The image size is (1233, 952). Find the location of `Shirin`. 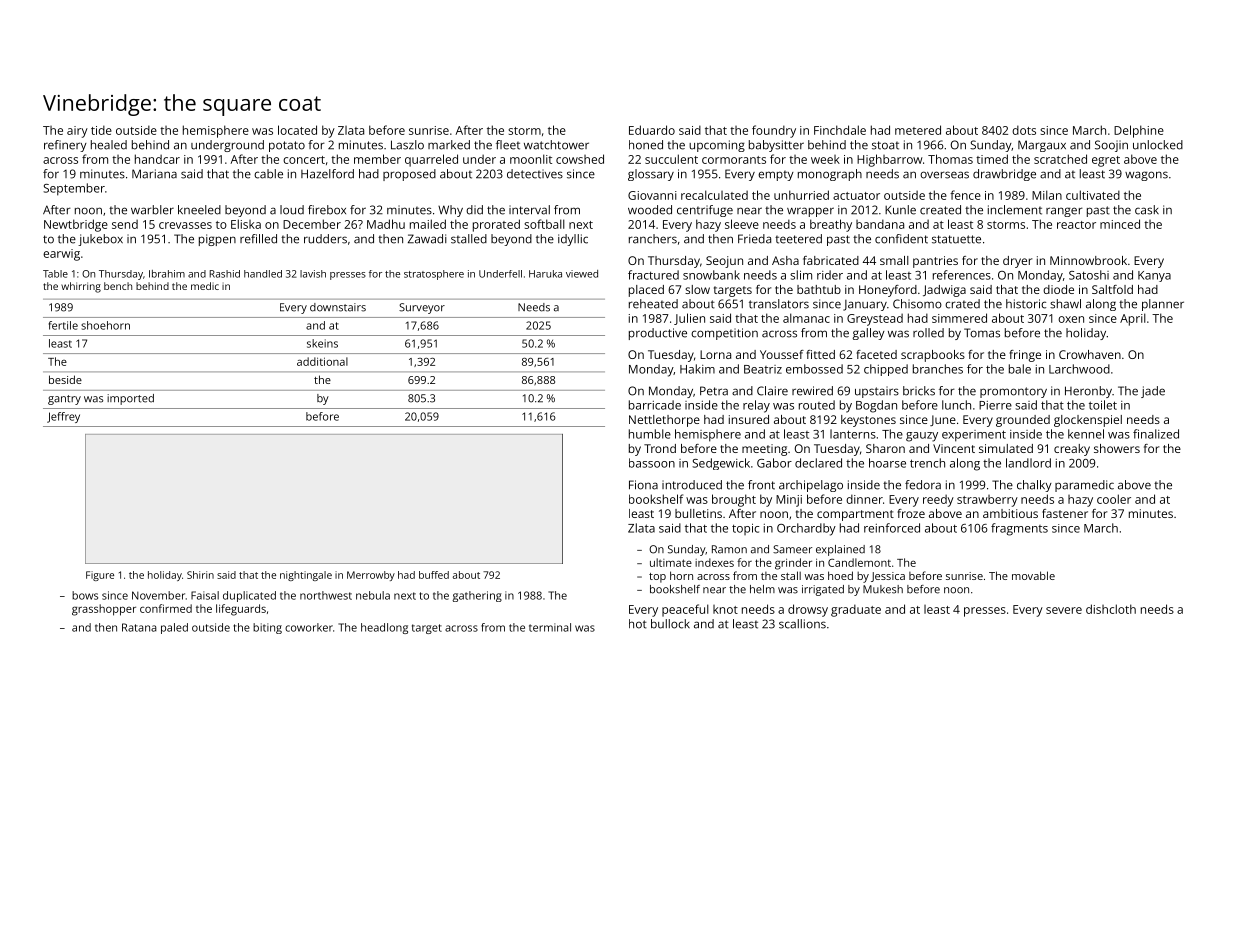

Shirin is located at coordinates (200, 575).
